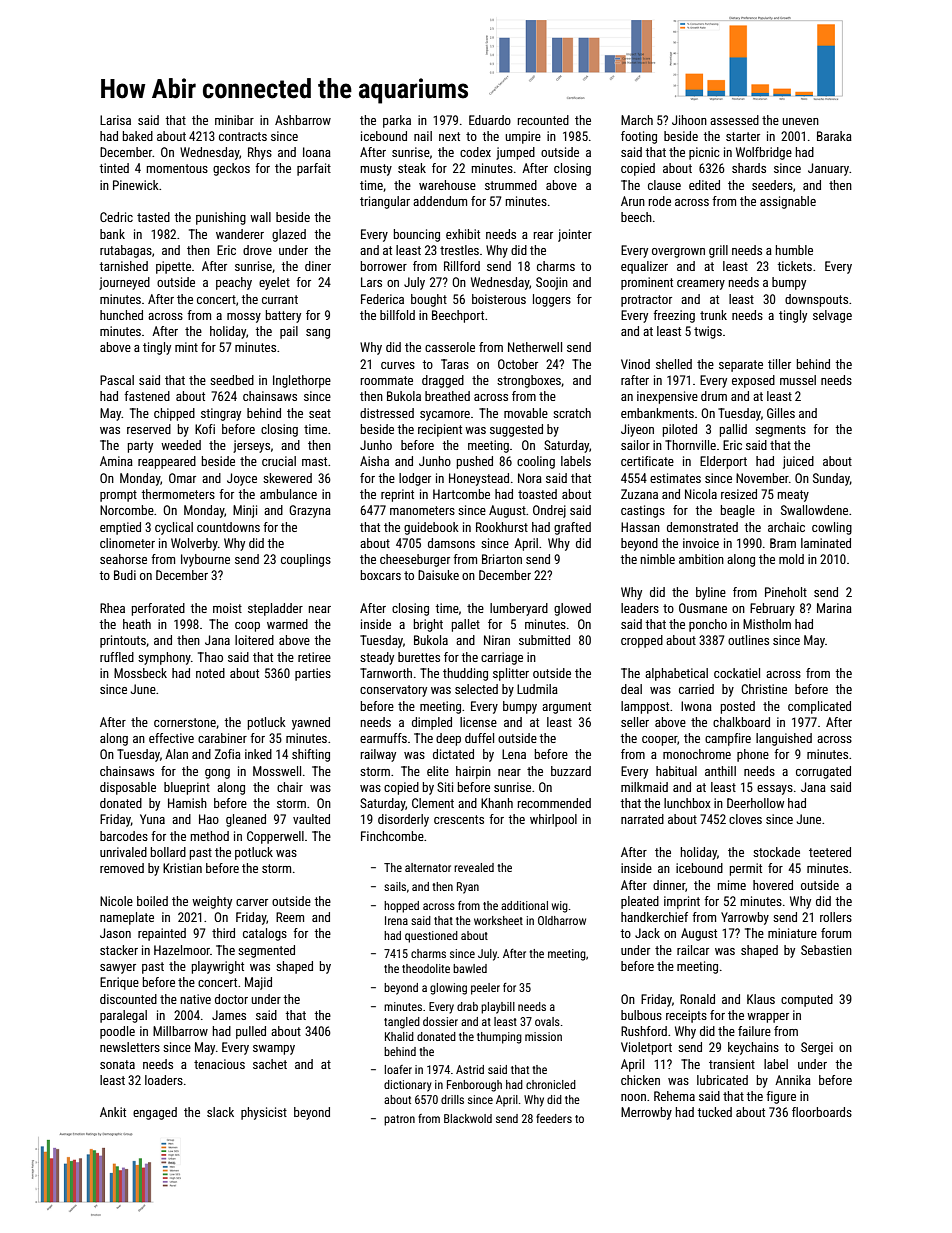 The height and width of the image is (1233, 952). Describe the element at coordinates (229, 1015) in the image. I see `James` at that location.
